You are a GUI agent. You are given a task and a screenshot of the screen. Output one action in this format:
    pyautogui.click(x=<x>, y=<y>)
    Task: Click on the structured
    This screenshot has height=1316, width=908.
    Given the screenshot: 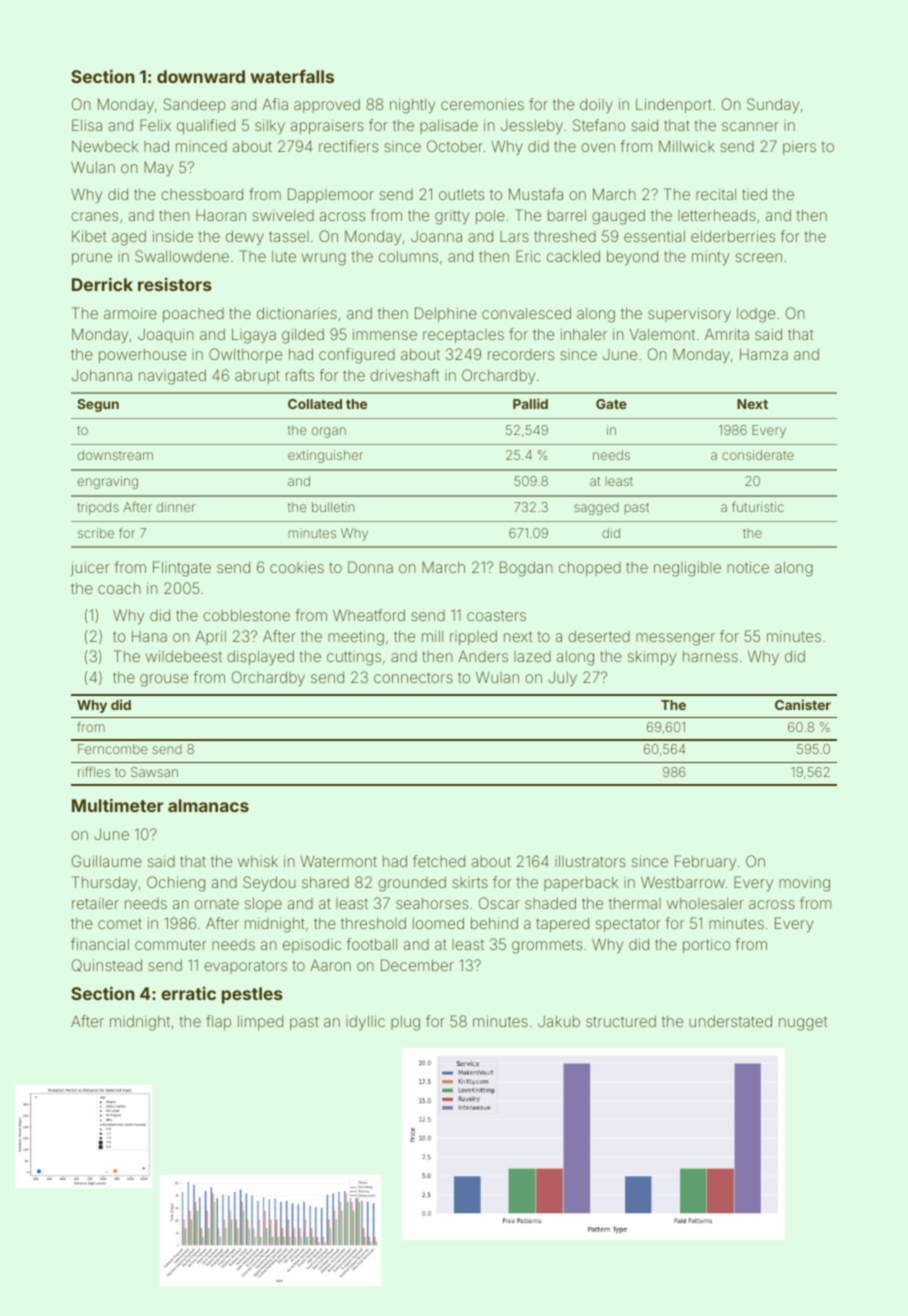 What is the action you would take?
    pyautogui.click(x=621, y=1021)
